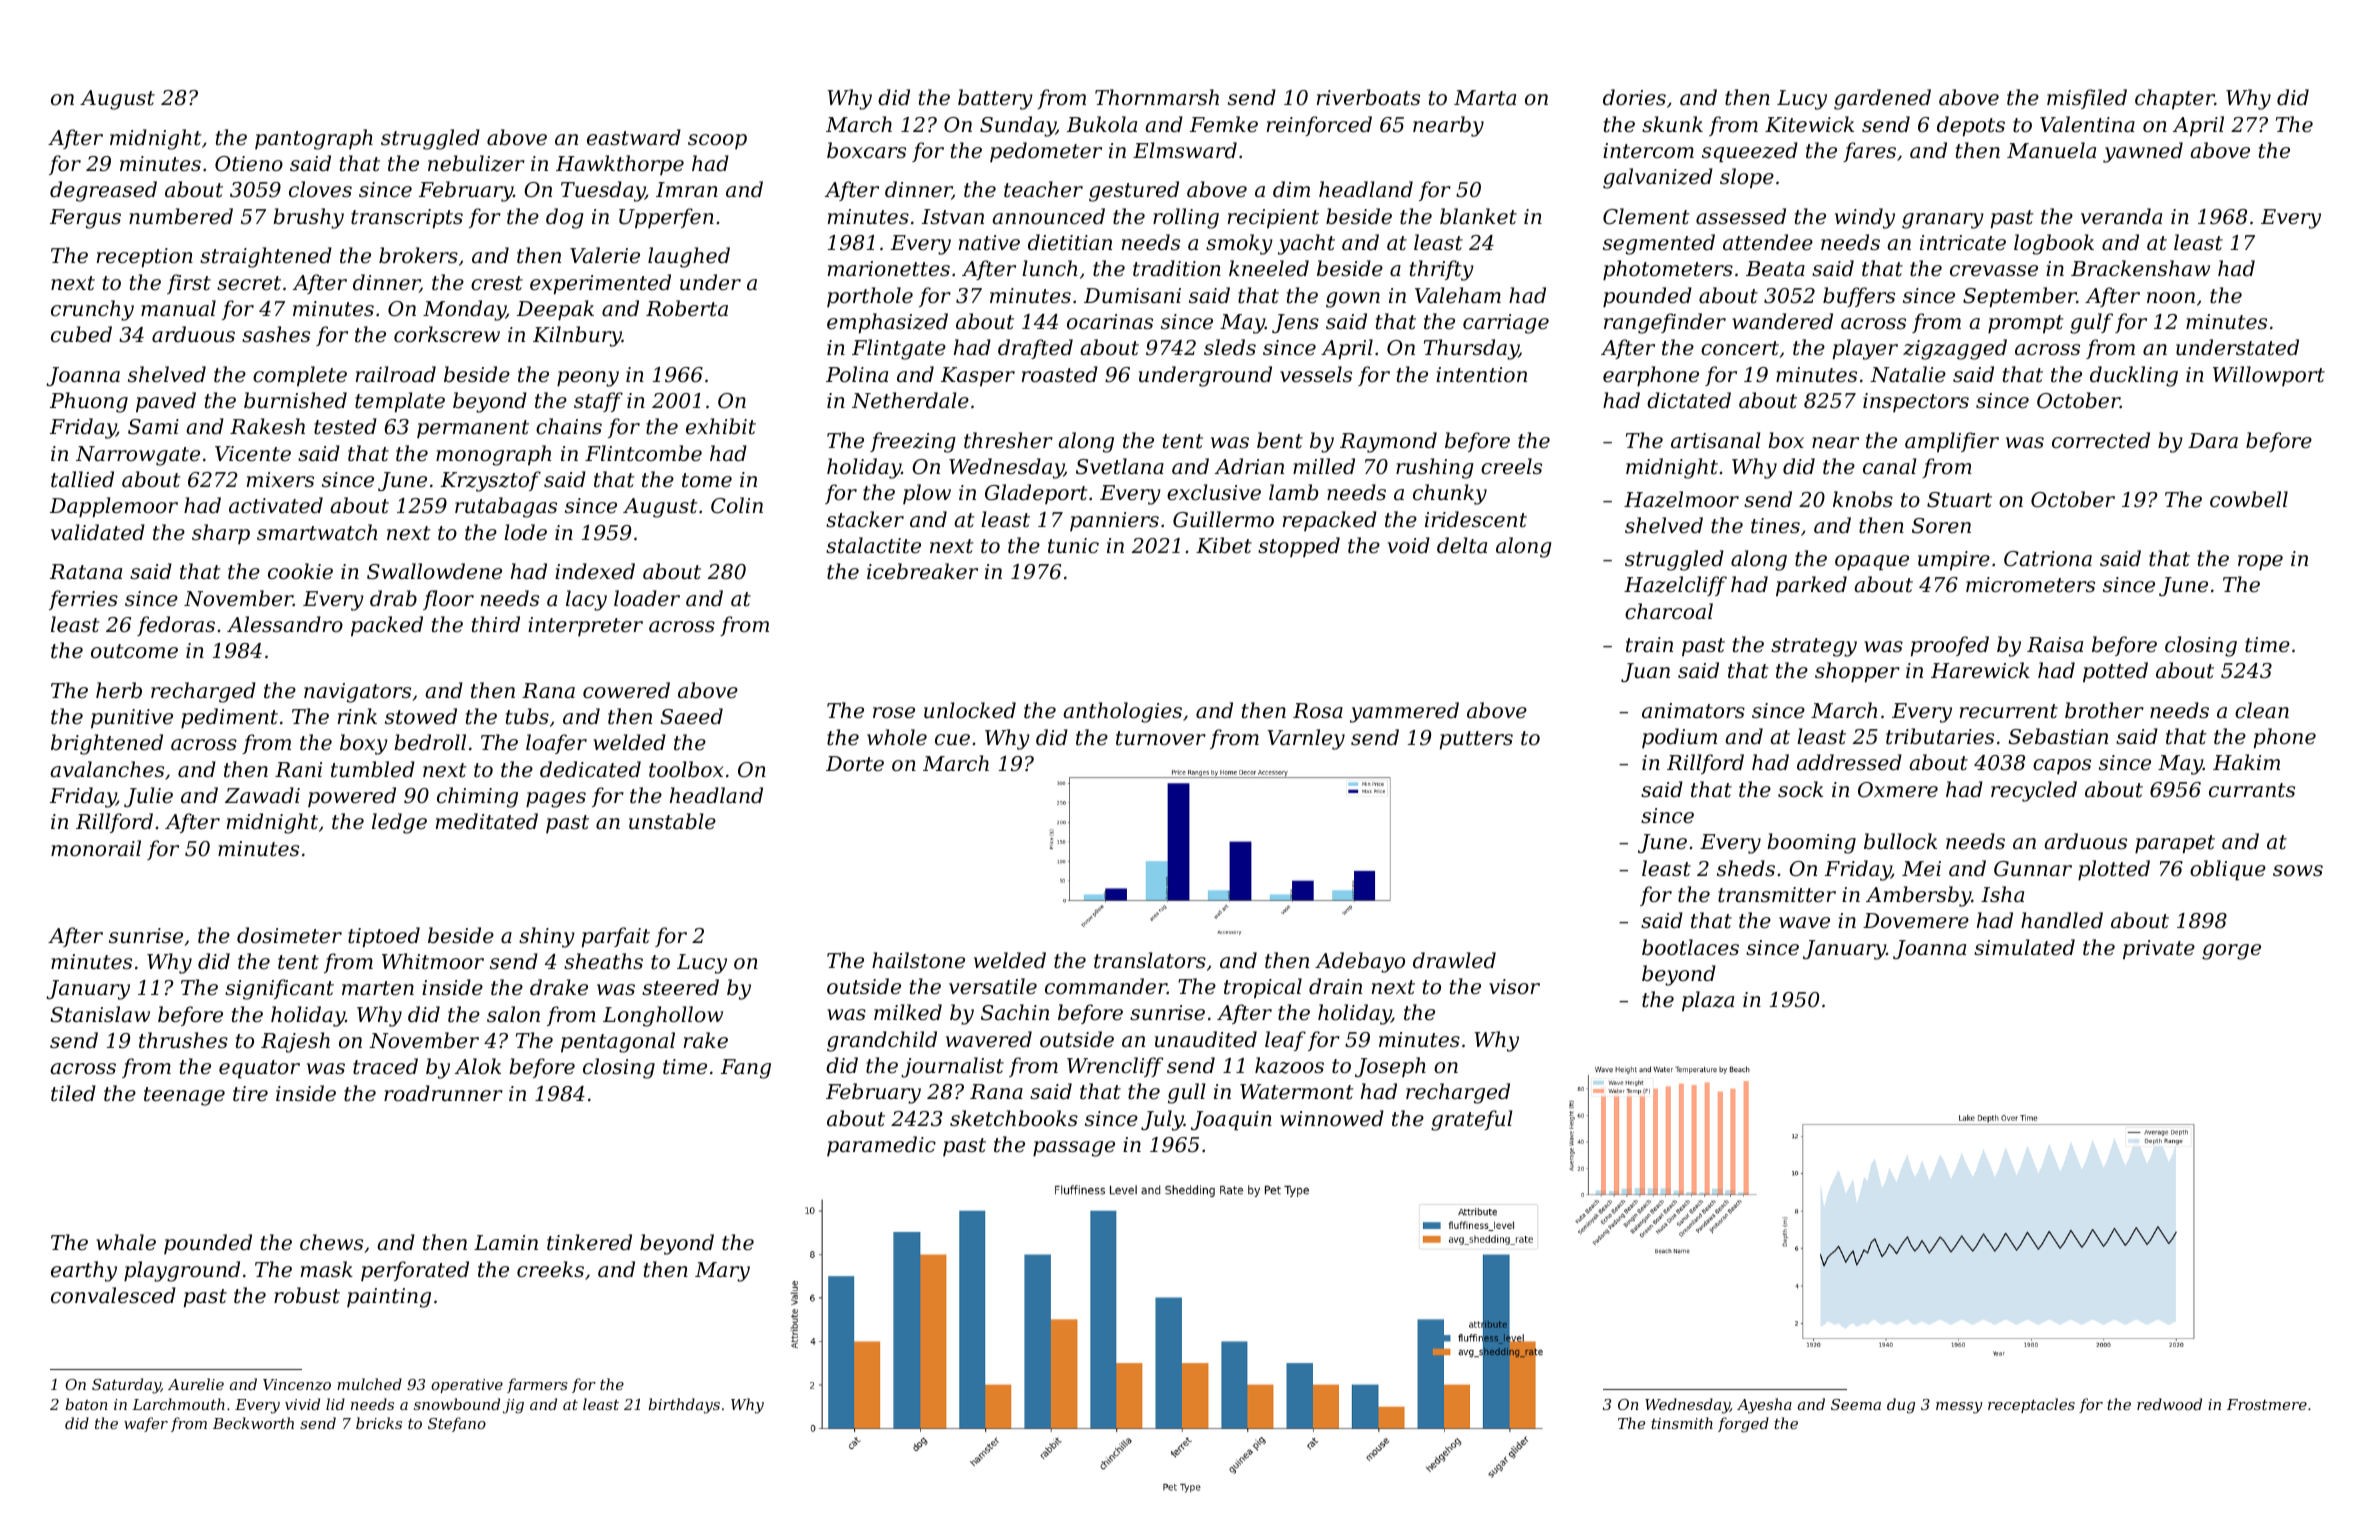  Describe the element at coordinates (253, 1423) in the screenshot. I see `Beckworth` at that location.
